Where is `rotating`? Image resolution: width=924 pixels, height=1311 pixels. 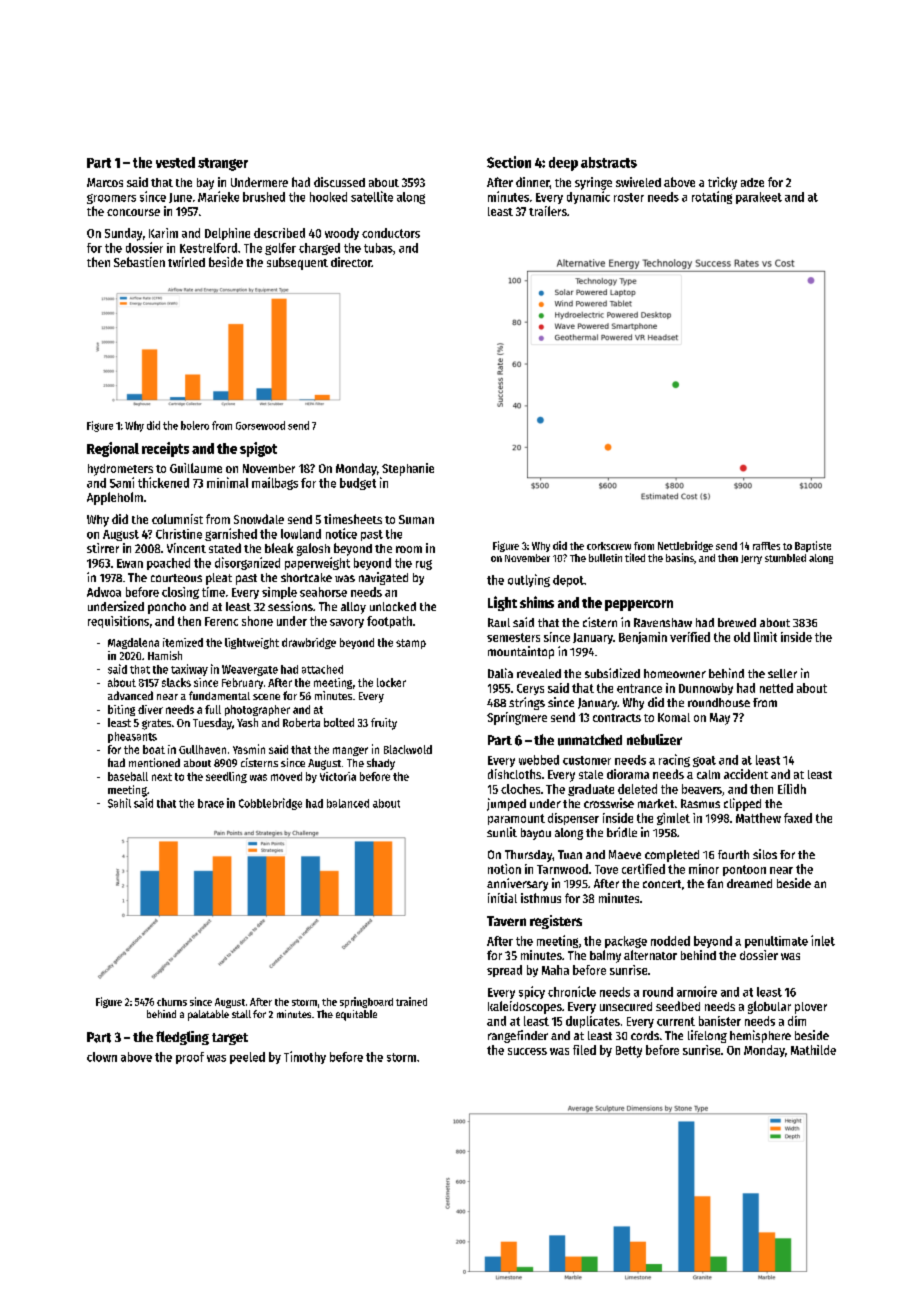
rotating is located at coordinates (712, 197).
